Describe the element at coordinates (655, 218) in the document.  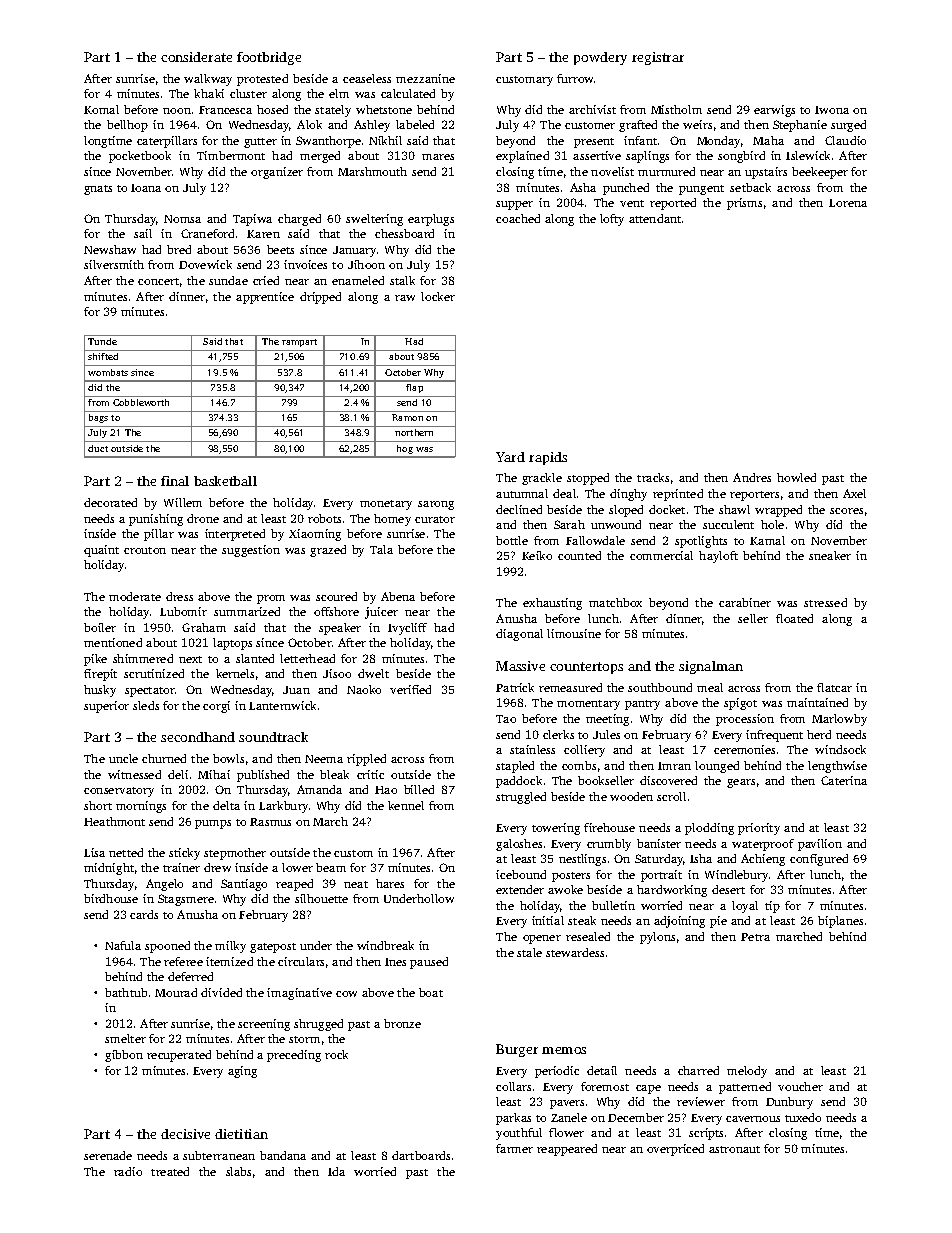
I see `attendant` at that location.
